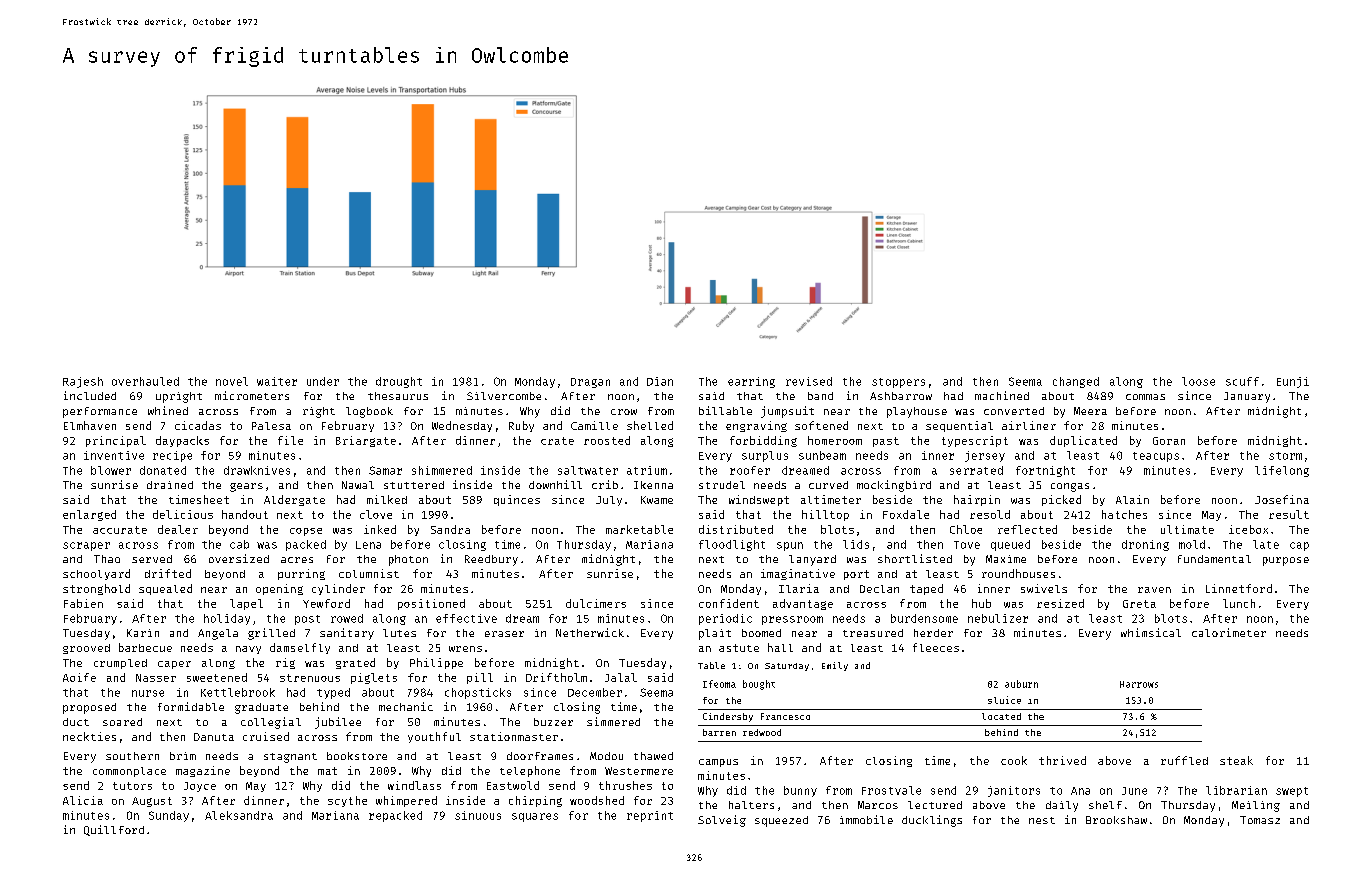 The width and height of the page is (1372, 887). Describe the element at coordinates (122, 722) in the page. I see `soared` at that location.
